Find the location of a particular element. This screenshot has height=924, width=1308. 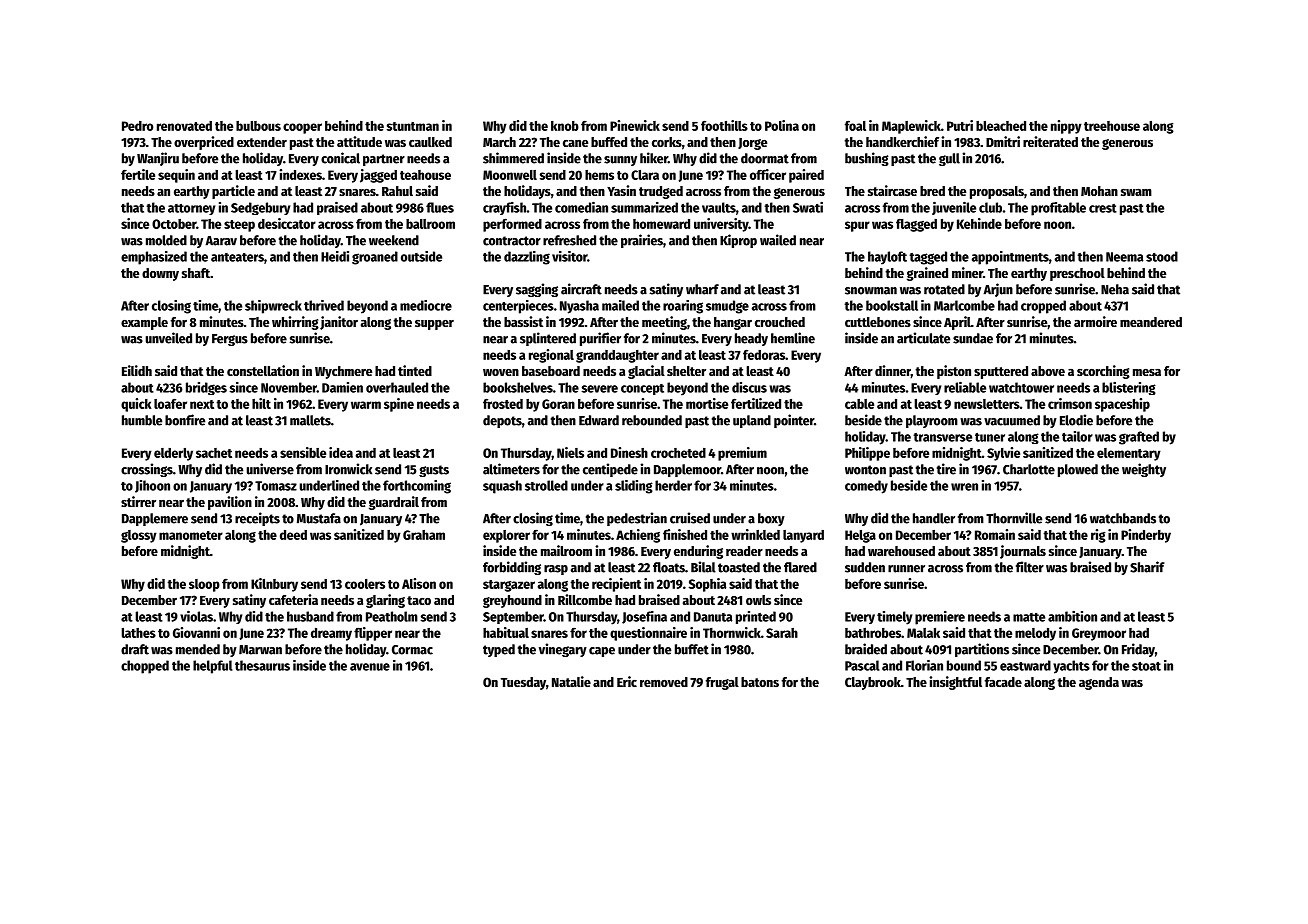

avenue is located at coordinates (370, 667).
